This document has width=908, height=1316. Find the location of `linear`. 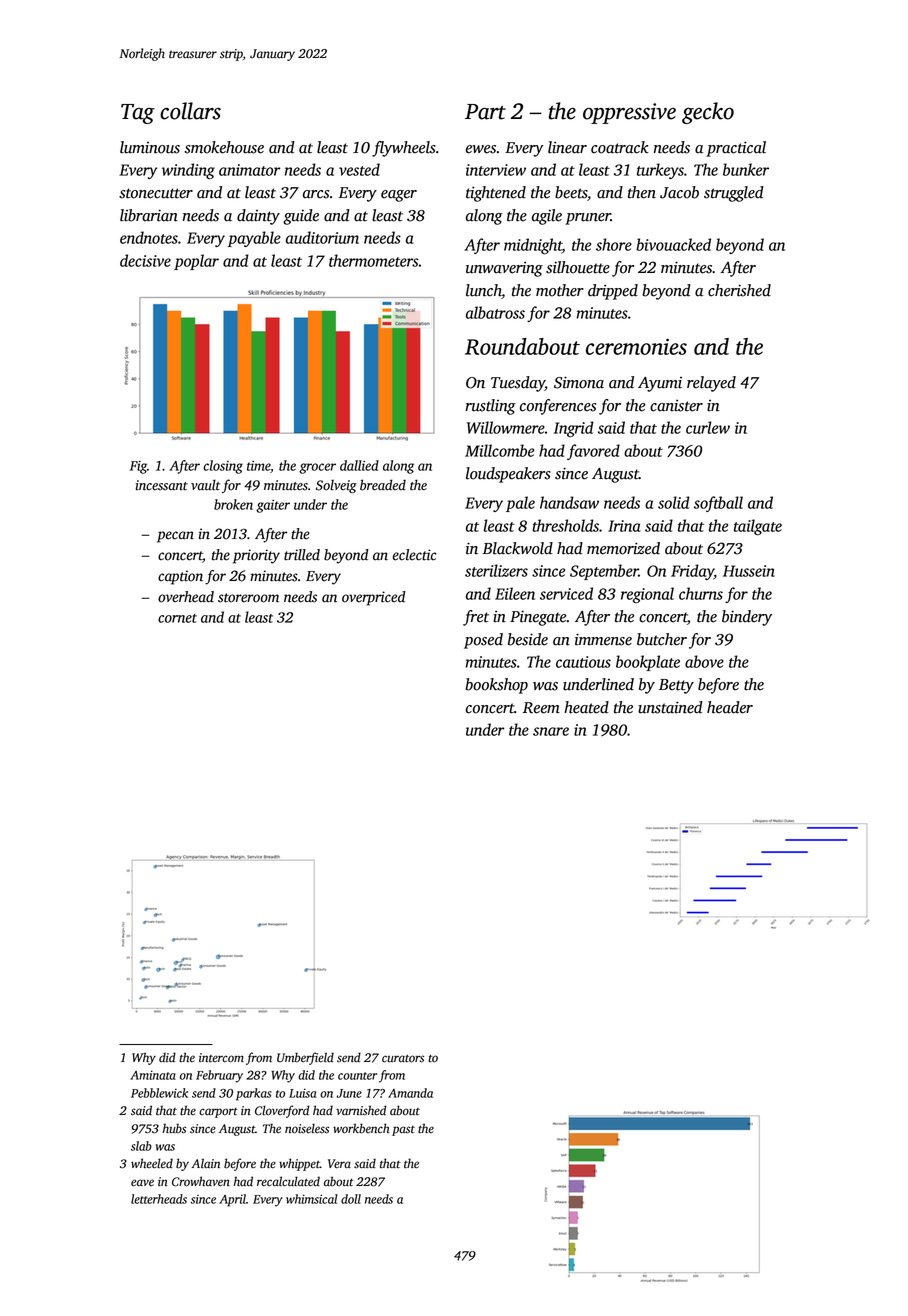

linear is located at coordinates (567, 147).
